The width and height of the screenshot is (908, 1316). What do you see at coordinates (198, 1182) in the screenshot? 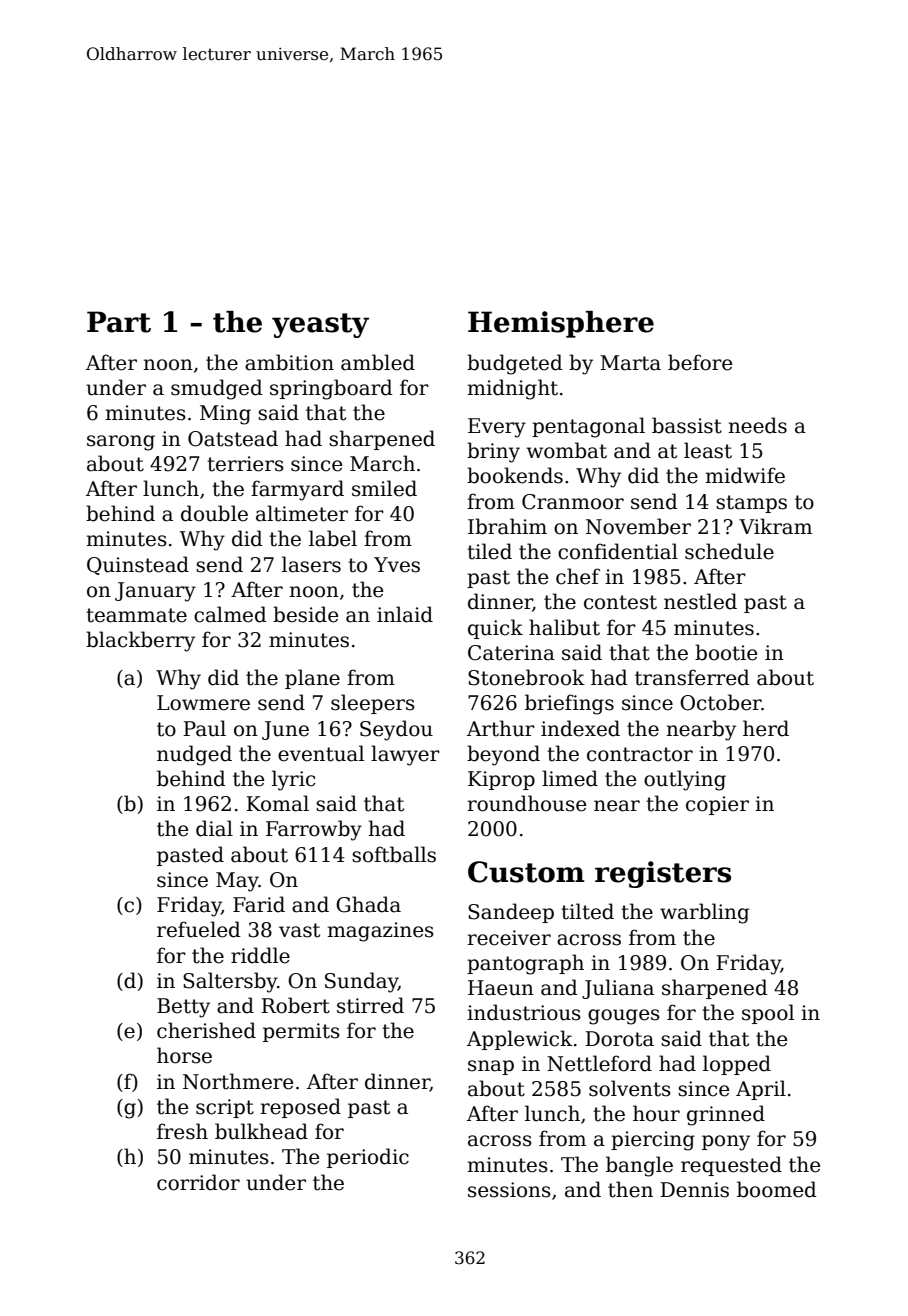
I see `corridor` at bounding box center [198, 1182].
